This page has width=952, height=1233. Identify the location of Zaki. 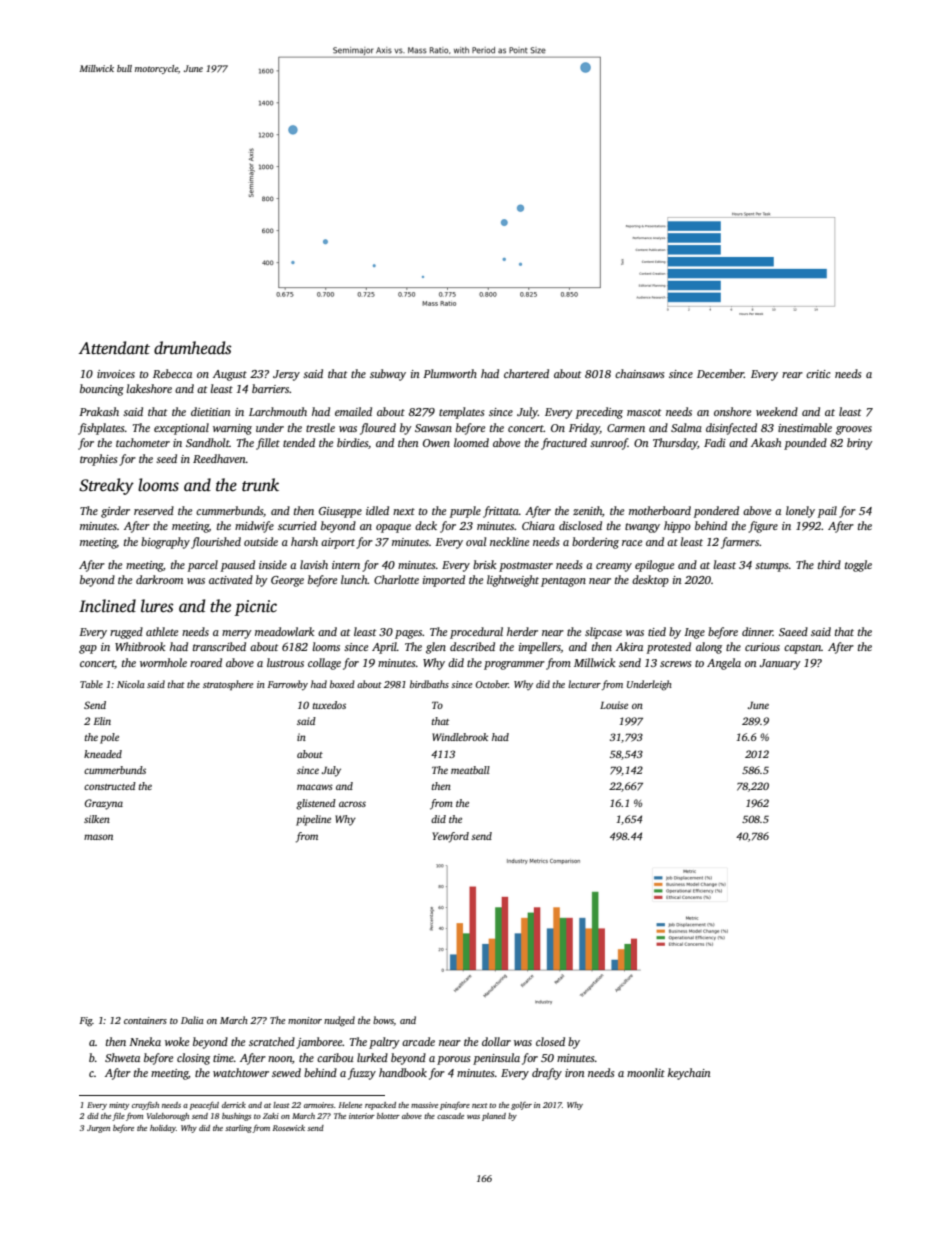
(271, 1116).
